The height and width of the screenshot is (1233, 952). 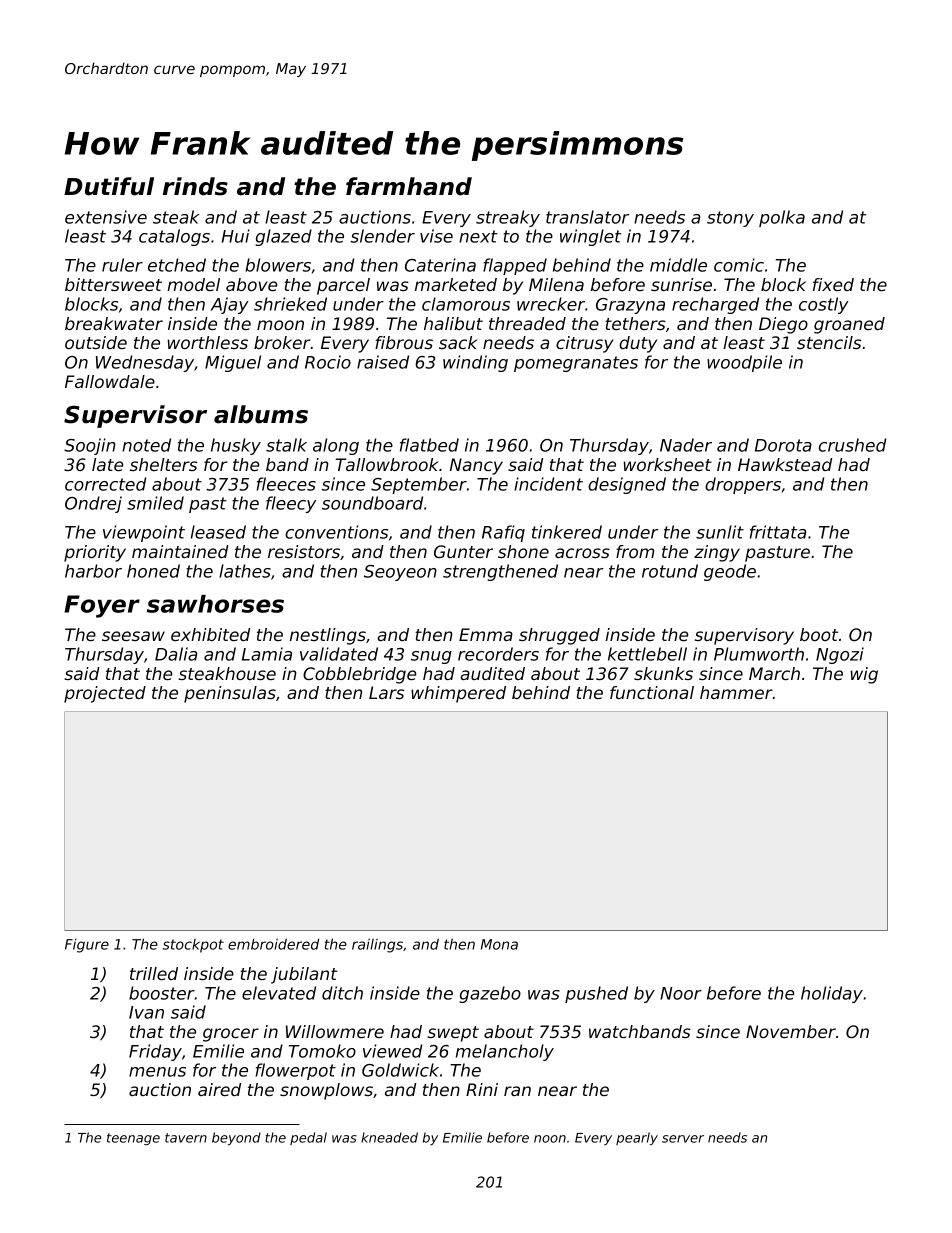 I want to click on teenage, so click(x=133, y=1139).
